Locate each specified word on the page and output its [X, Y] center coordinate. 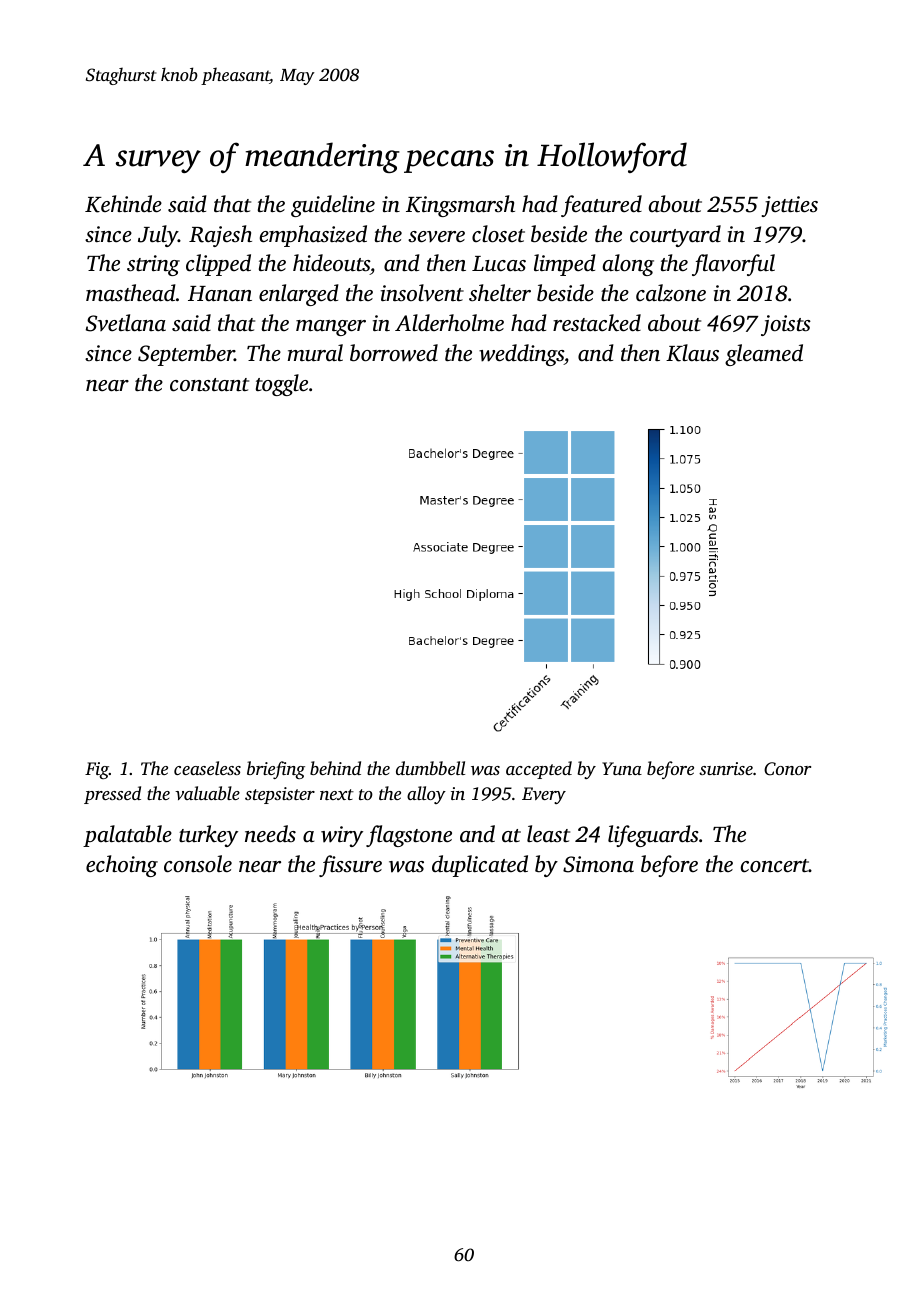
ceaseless [207, 768]
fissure [350, 866]
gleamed [764, 355]
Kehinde [123, 204]
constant [209, 385]
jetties [790, 206]
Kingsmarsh [460, 206]
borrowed [394, 353]
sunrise [726, 768]
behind [335, 768]
